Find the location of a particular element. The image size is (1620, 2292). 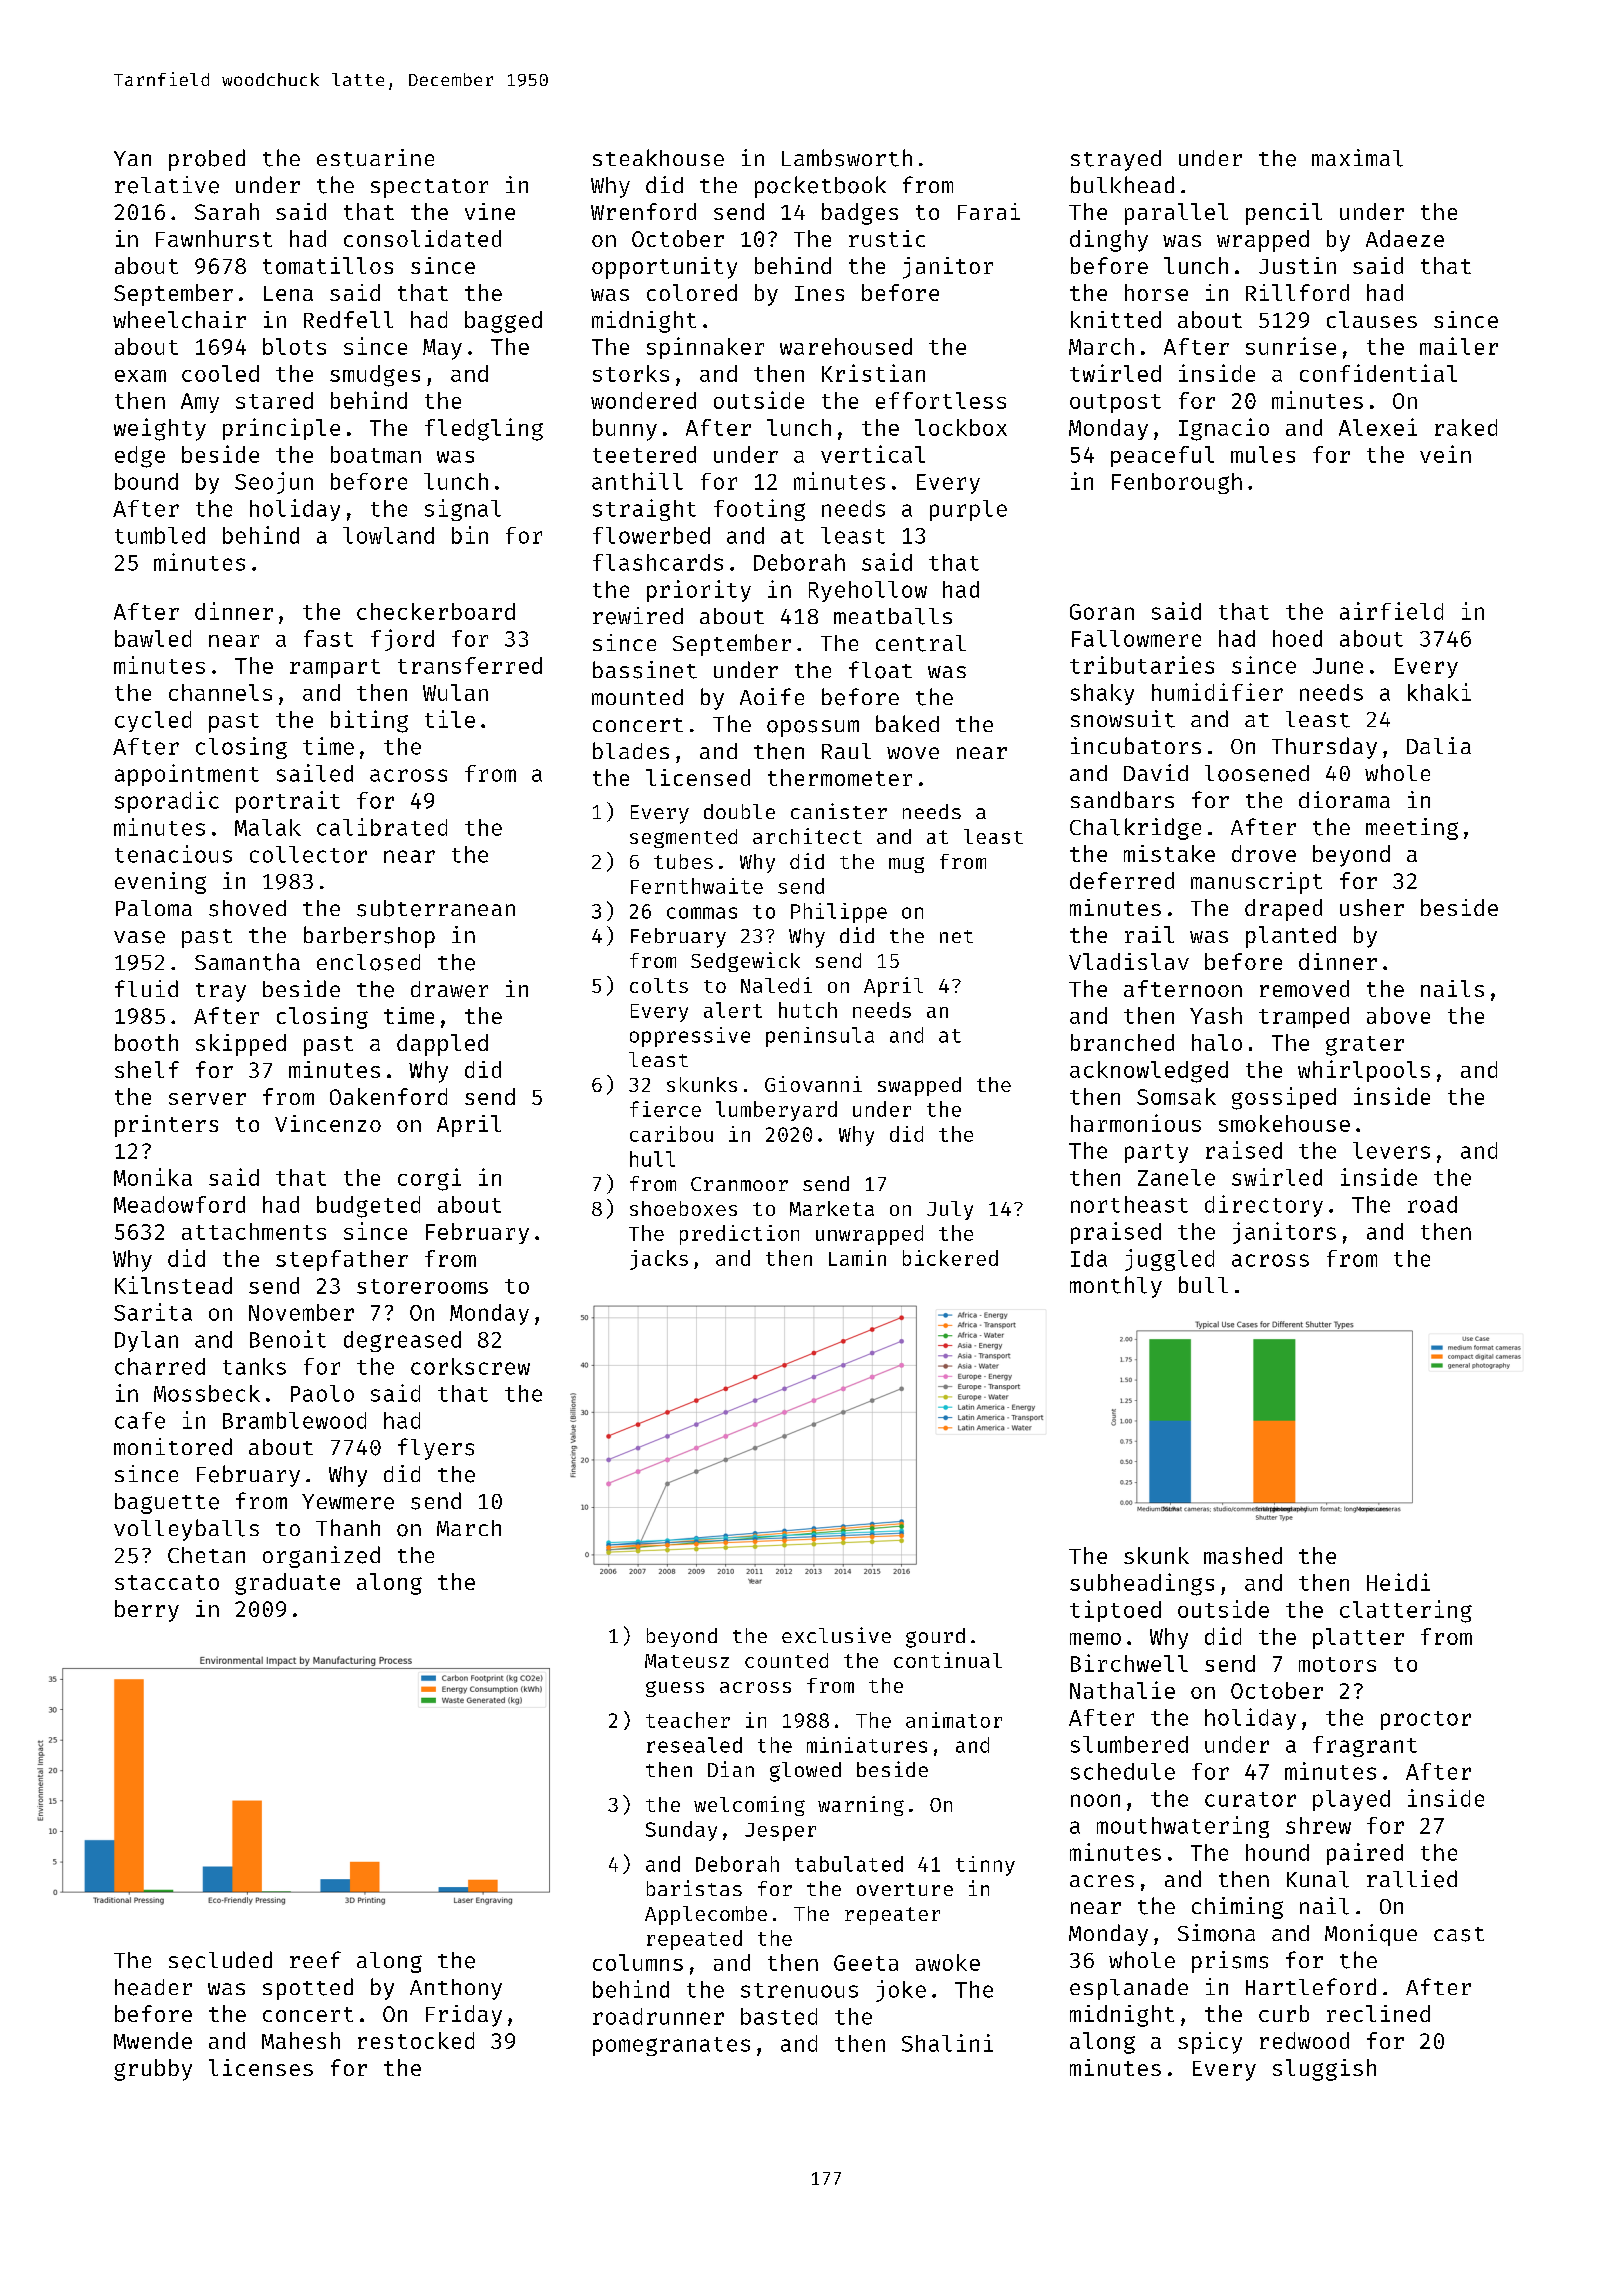

gourd is located at coordinates (935, 1638).
